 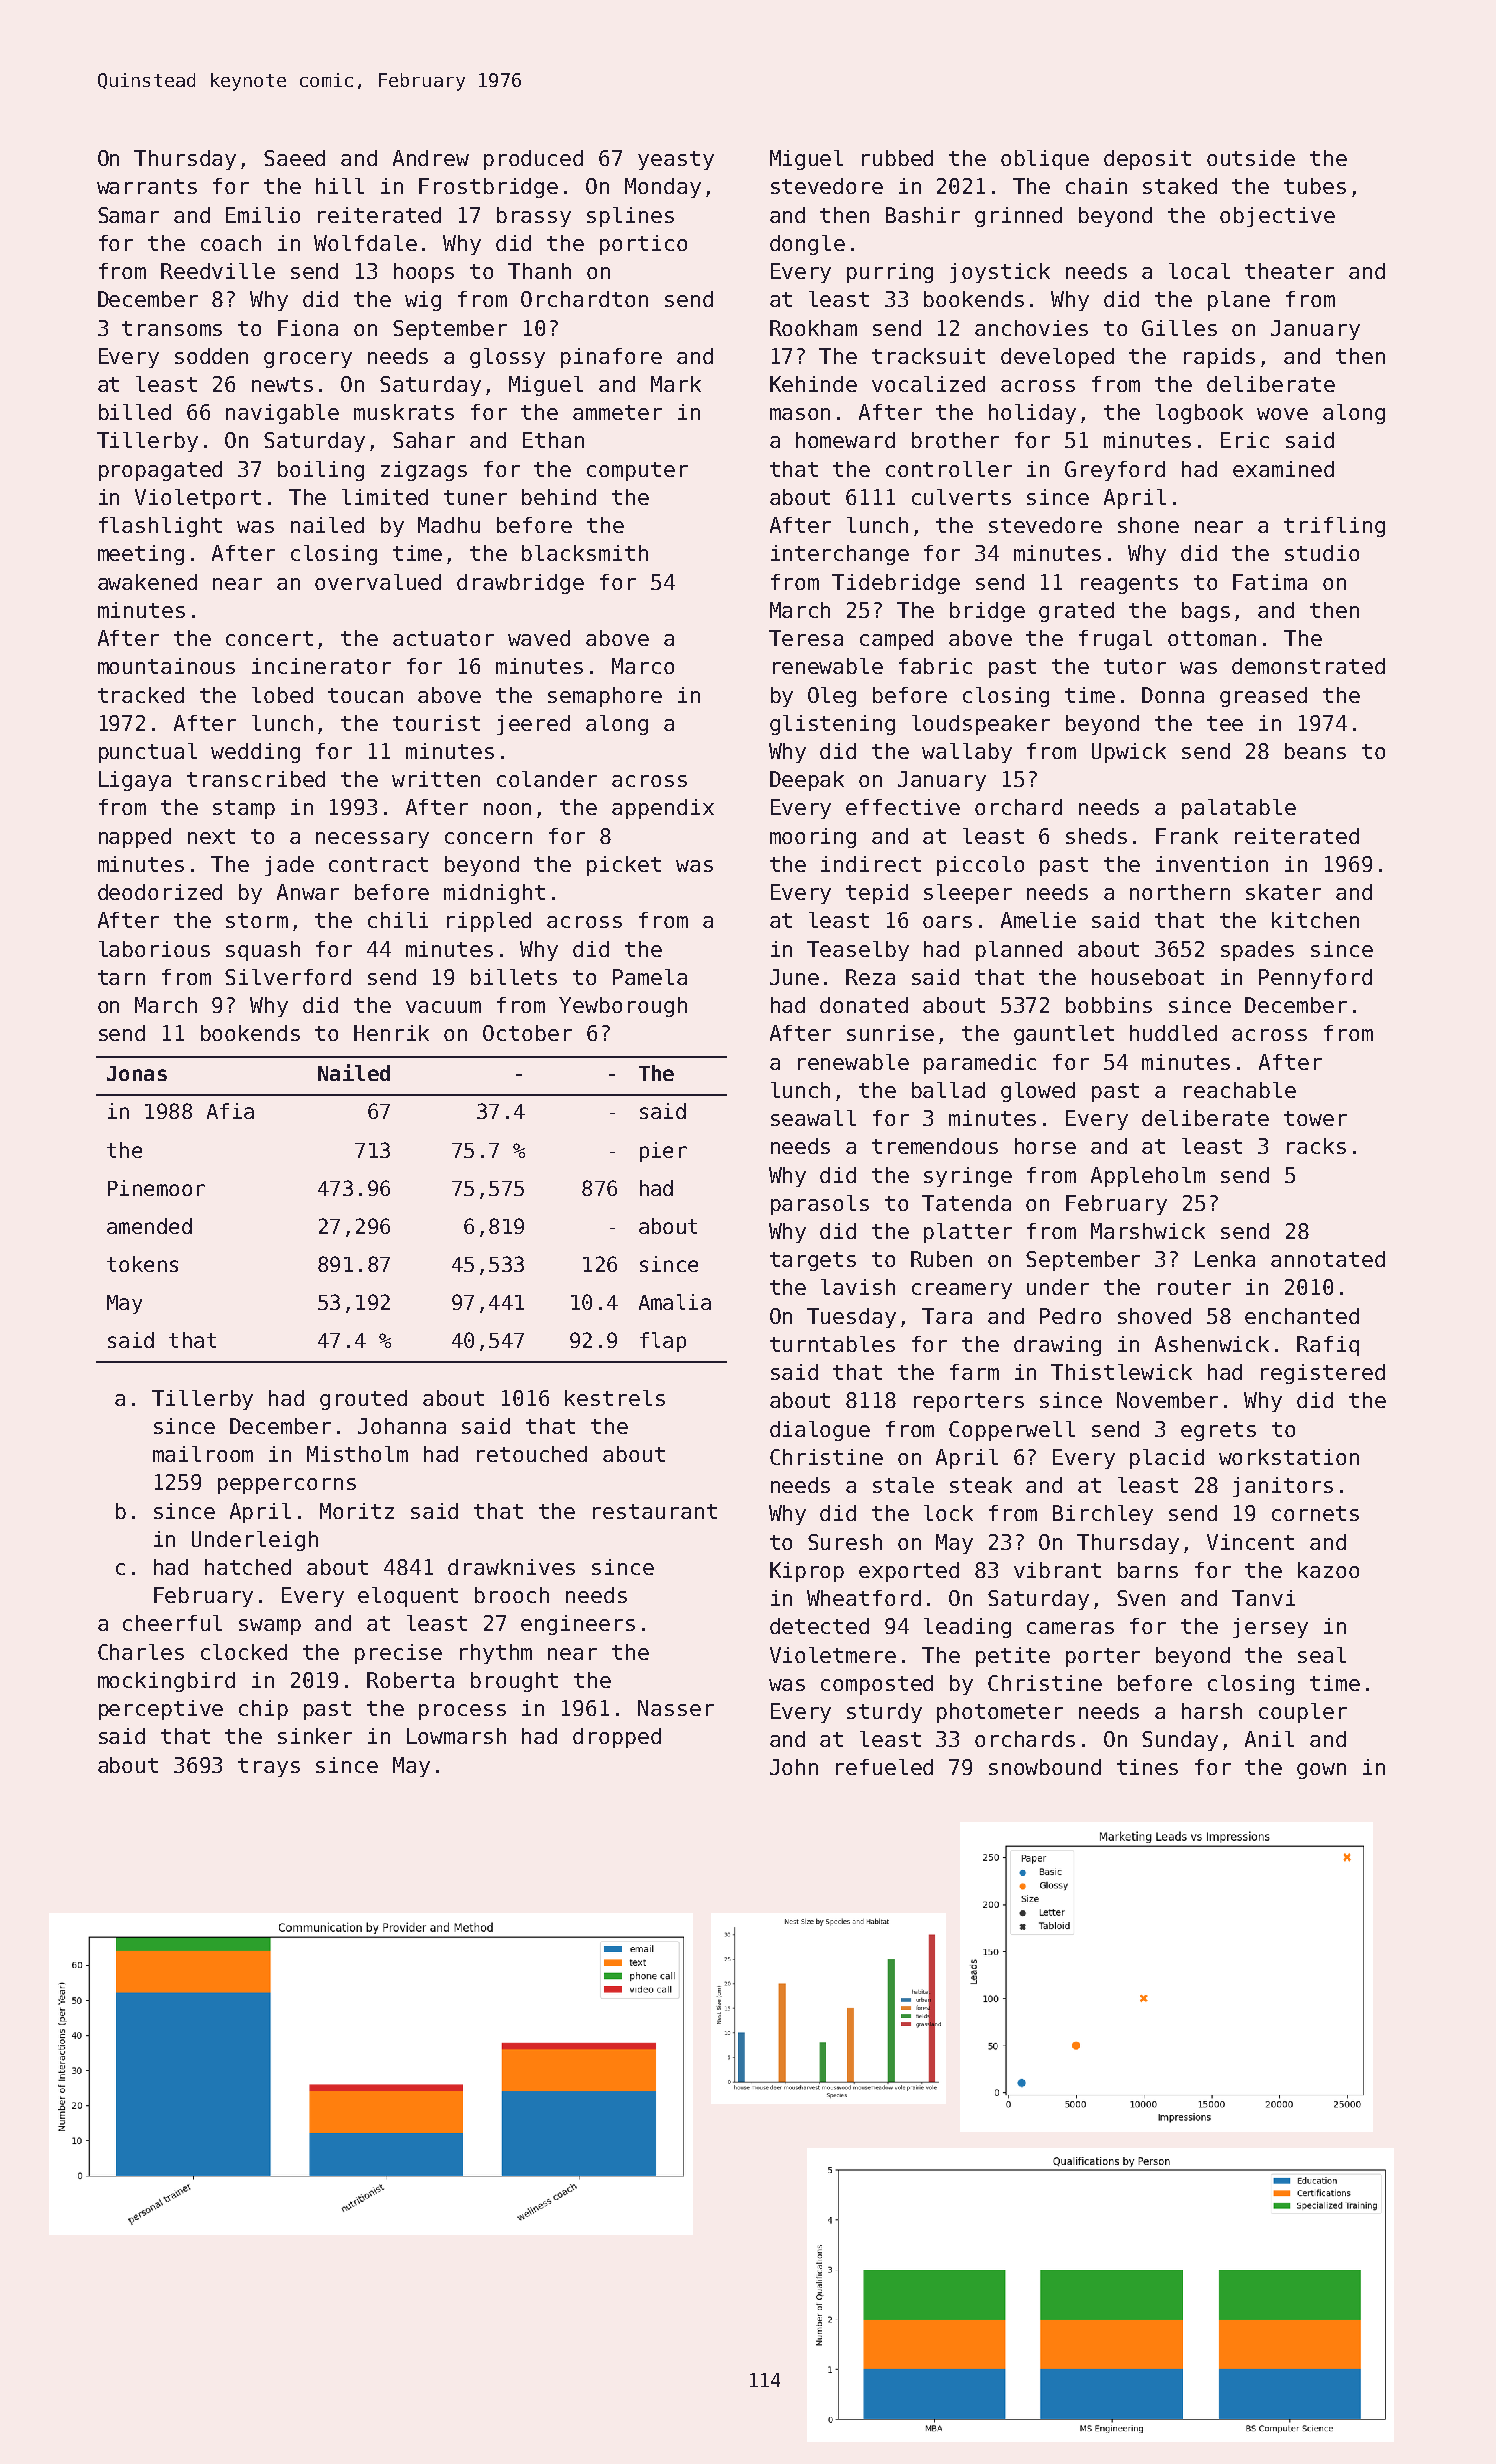 What do you see at coordinates (357, 1511) in the document?
I see `Moritz` at bounding box center [357, 1511].
